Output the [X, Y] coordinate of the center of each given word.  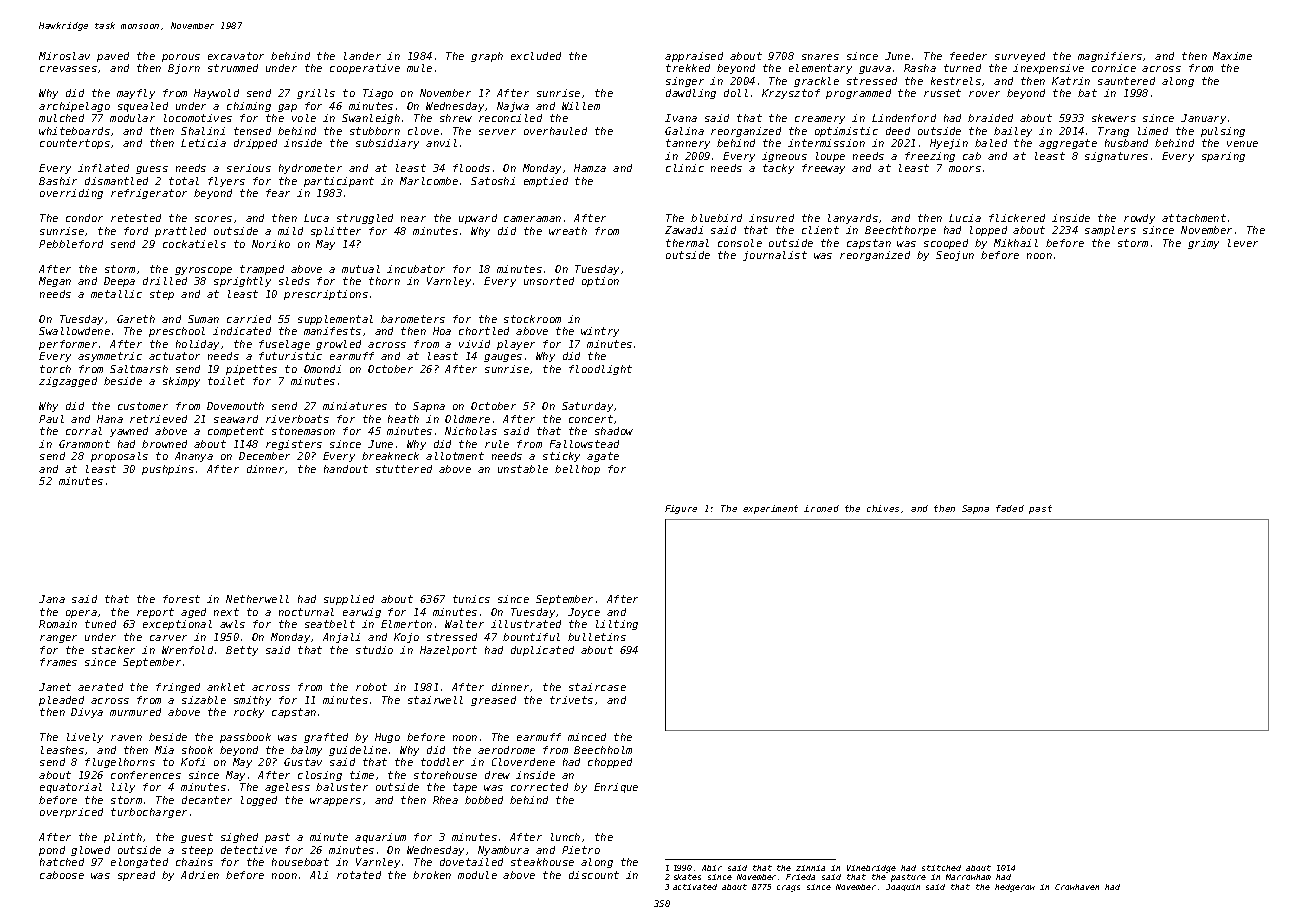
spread [136, 876]
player [516, 345]
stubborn [375, 131]
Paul [51, 419]
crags [788, 888]
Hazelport [448, 651]
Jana [52, 599]
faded [1010, 508]
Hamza [590, 168]
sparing [1223, 157]
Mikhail [1016, 243]
